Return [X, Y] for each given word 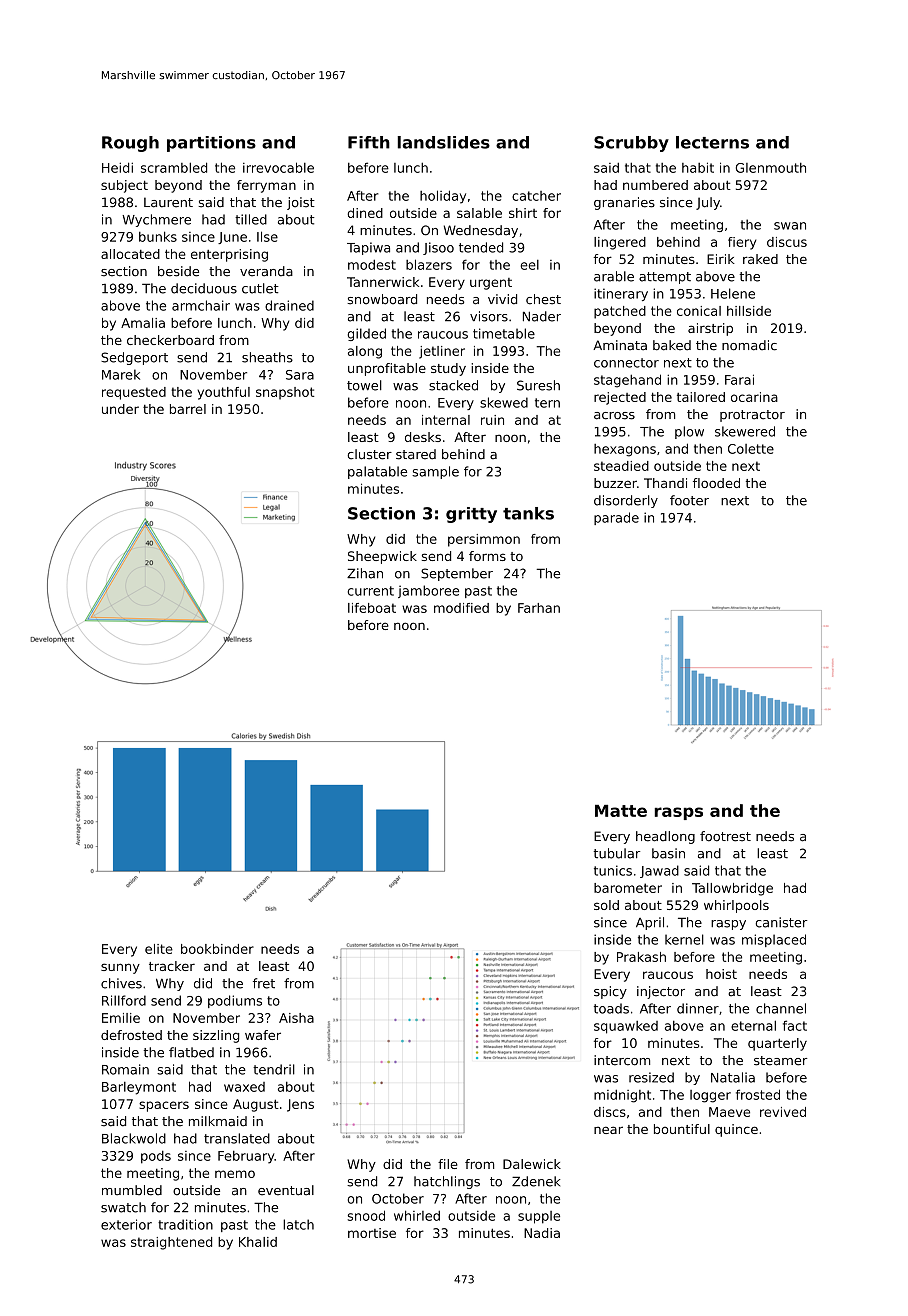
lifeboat [372, 608]
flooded [716, 483]
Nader [542, 316]
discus [787, 242]
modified [461, 608]
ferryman [266, 186]
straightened [171, 1243]
